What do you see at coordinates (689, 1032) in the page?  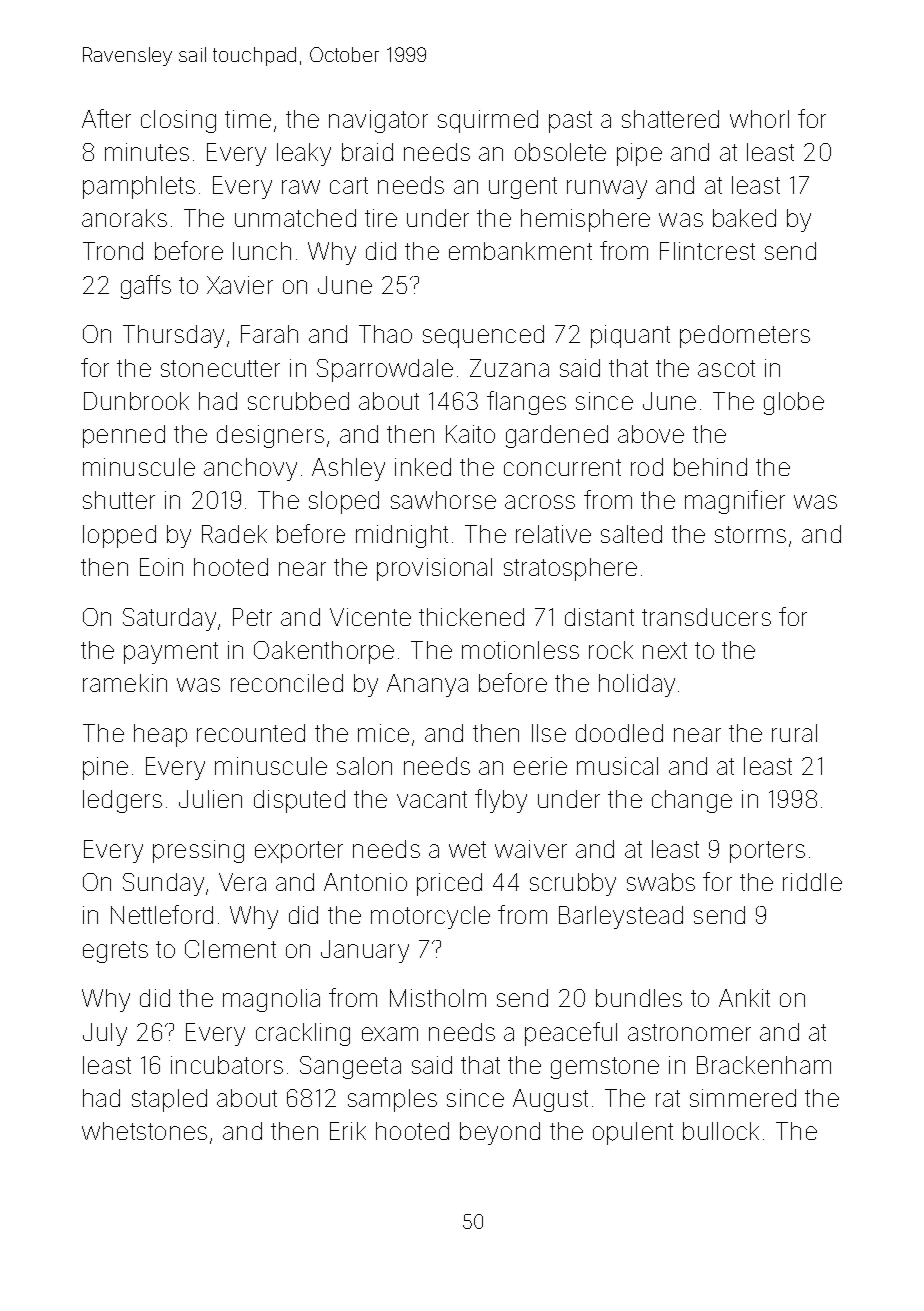 I see `astronomer` at bounding box center [689, 1032].
